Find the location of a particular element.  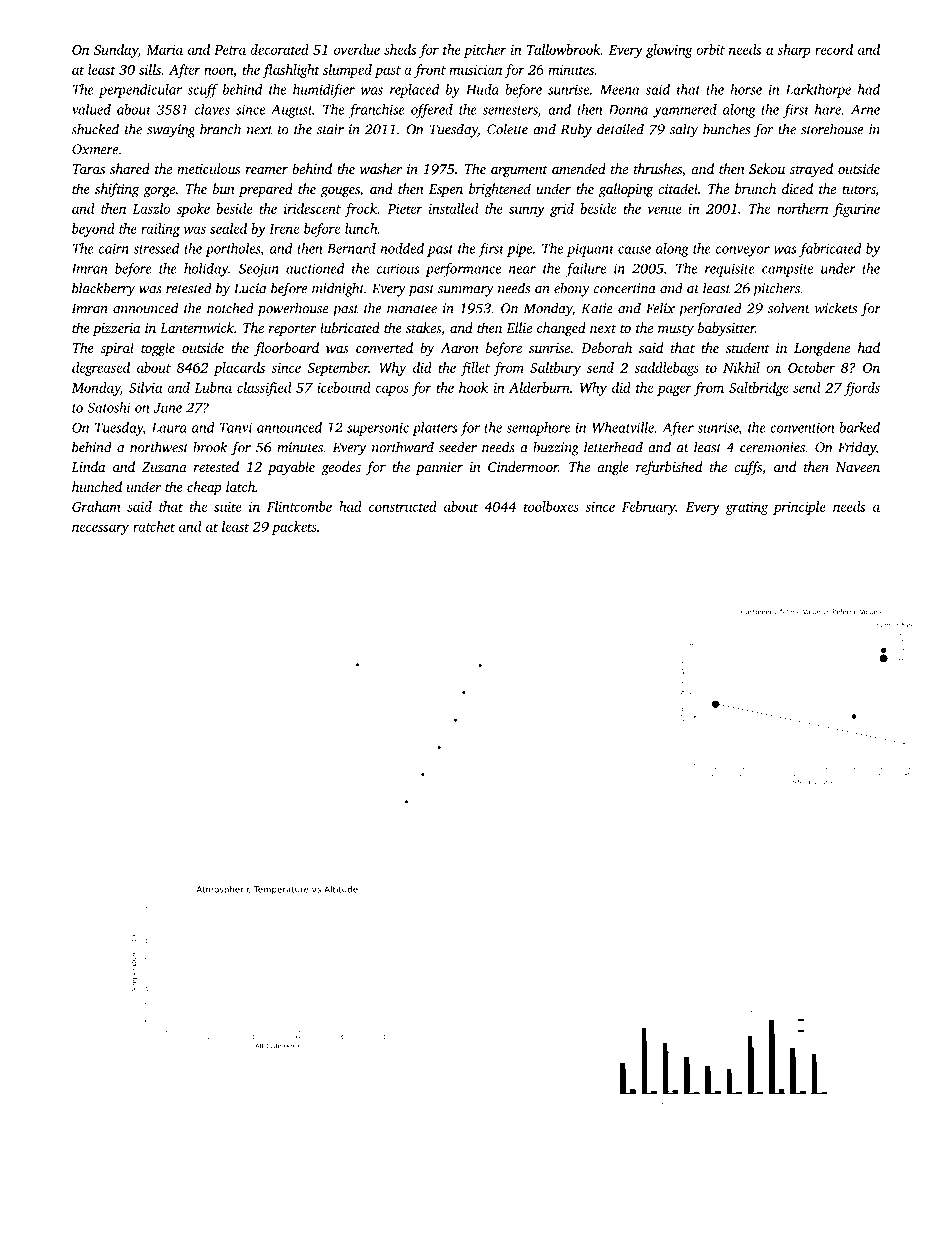

stakes is located at coordinates (423, 327).
